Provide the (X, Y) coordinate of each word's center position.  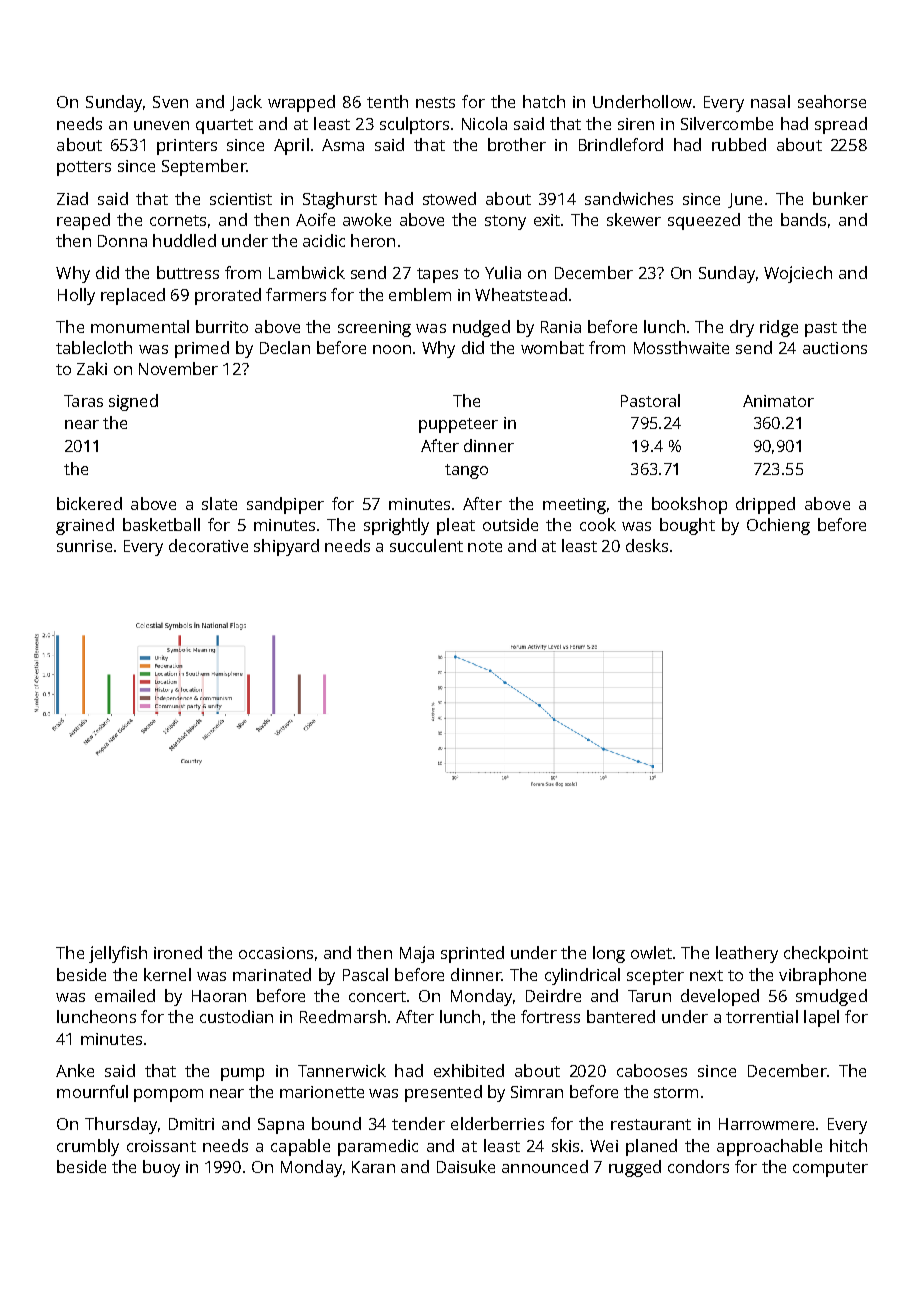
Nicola (484, 123)
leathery (747, 954)
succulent (426, 545)
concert (377, 996)
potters (84, 168)
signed (133, 402)
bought (687, 526)
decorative (208, 545)
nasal (770, 101)
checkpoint (826, 954)
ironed (178, 952)
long (609, 954)
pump (242, 1074)
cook (598, 524)
